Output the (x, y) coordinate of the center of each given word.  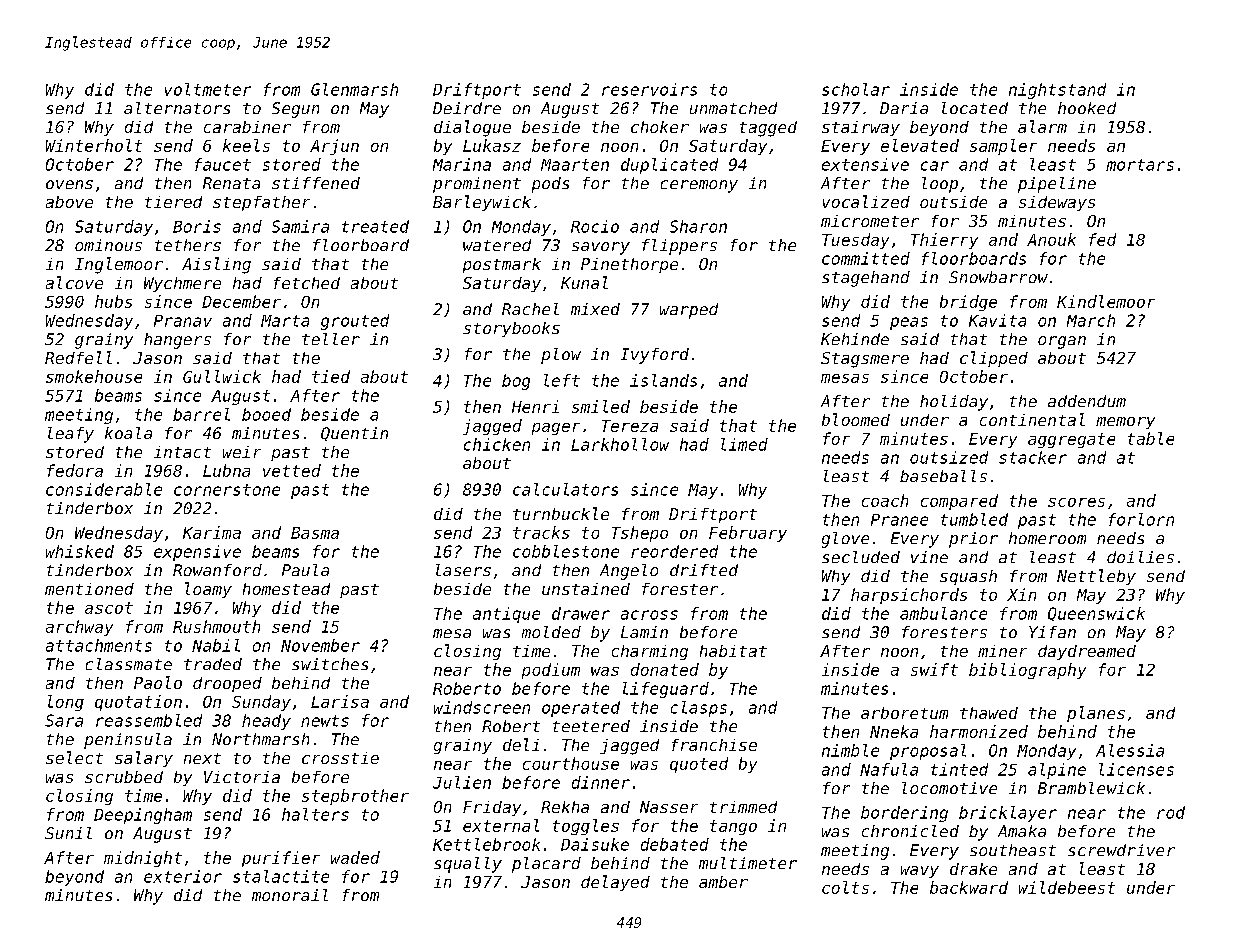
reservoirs (649, 89)
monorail (290, 895)
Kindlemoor (1106, 301)
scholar (856, 89)
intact (182, 452)
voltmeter (208, 89)
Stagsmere (865, 360)
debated (675, 844)
